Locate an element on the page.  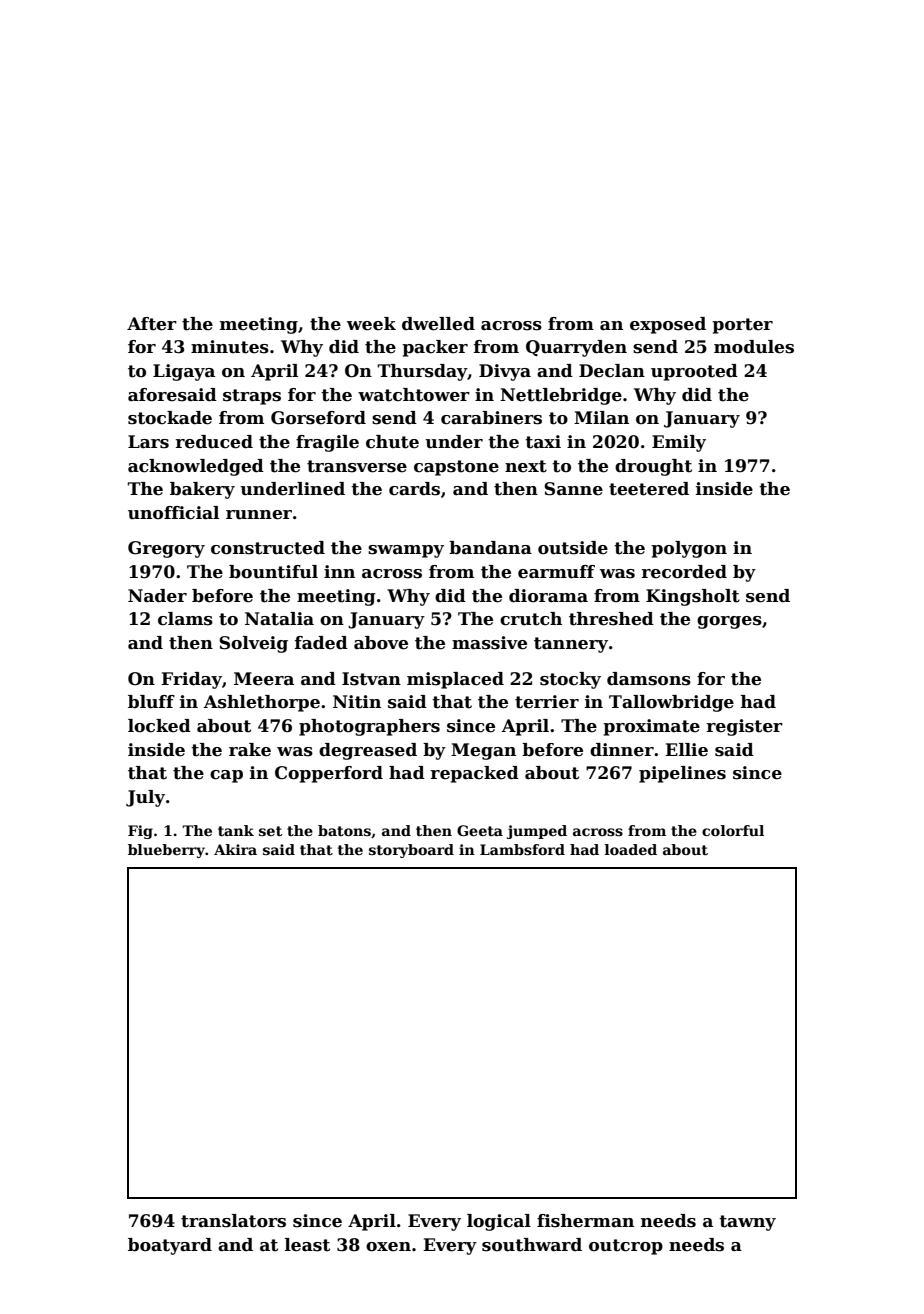
storyboard is located at coordinates (411, 851).
